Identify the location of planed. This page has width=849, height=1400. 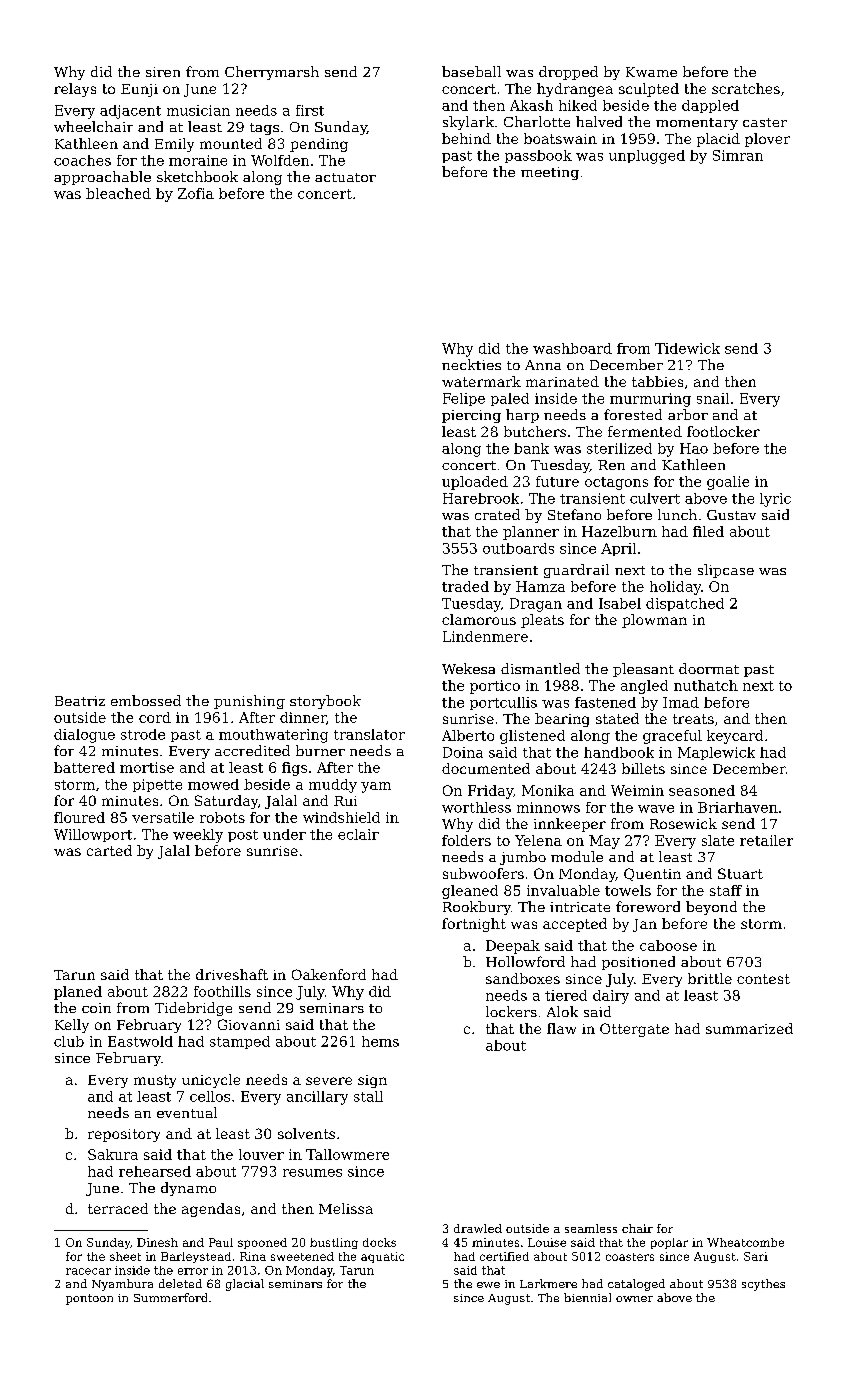
(78, 993).
